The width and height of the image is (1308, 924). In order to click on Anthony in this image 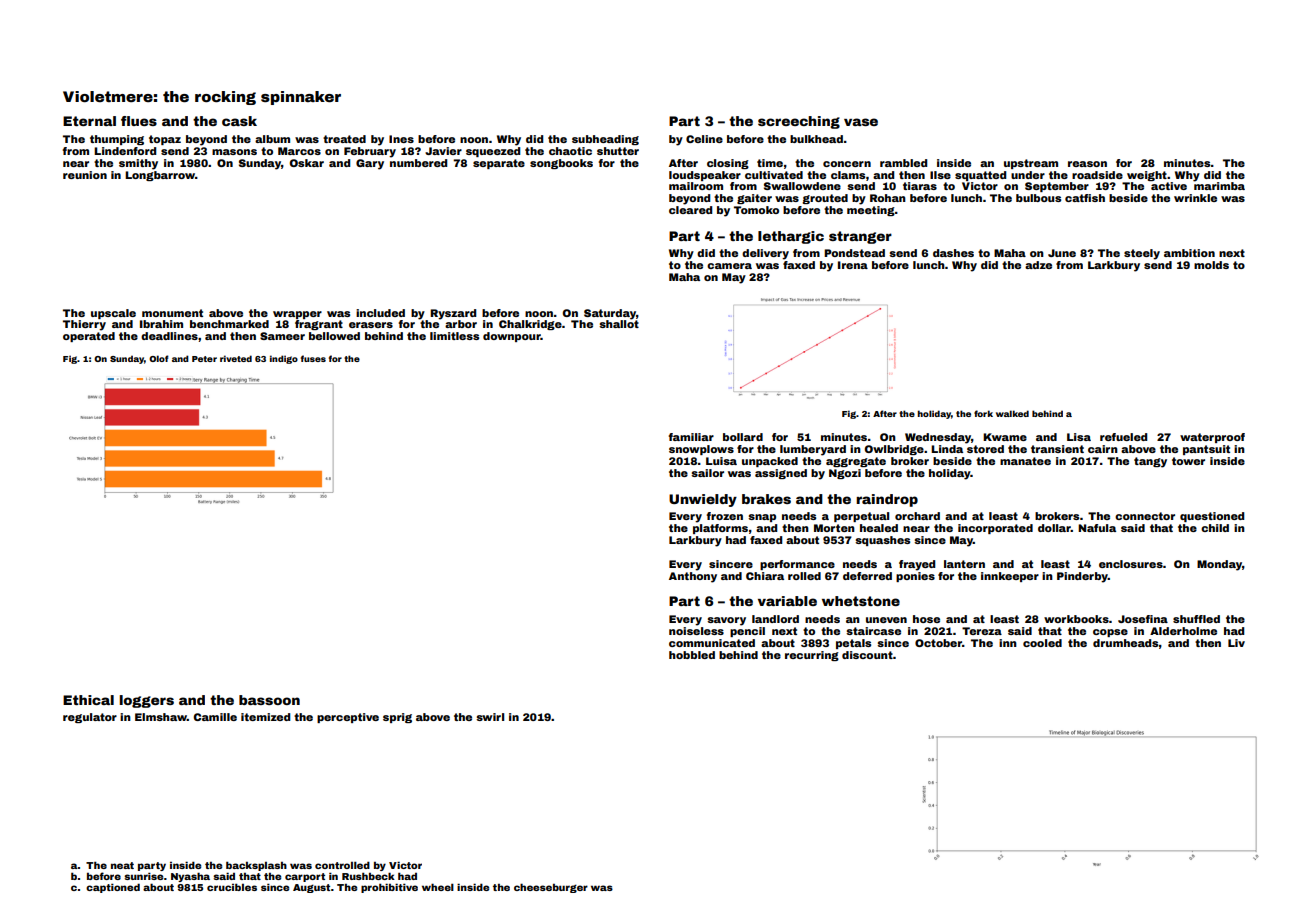, I will do `click(693, 577)`.
